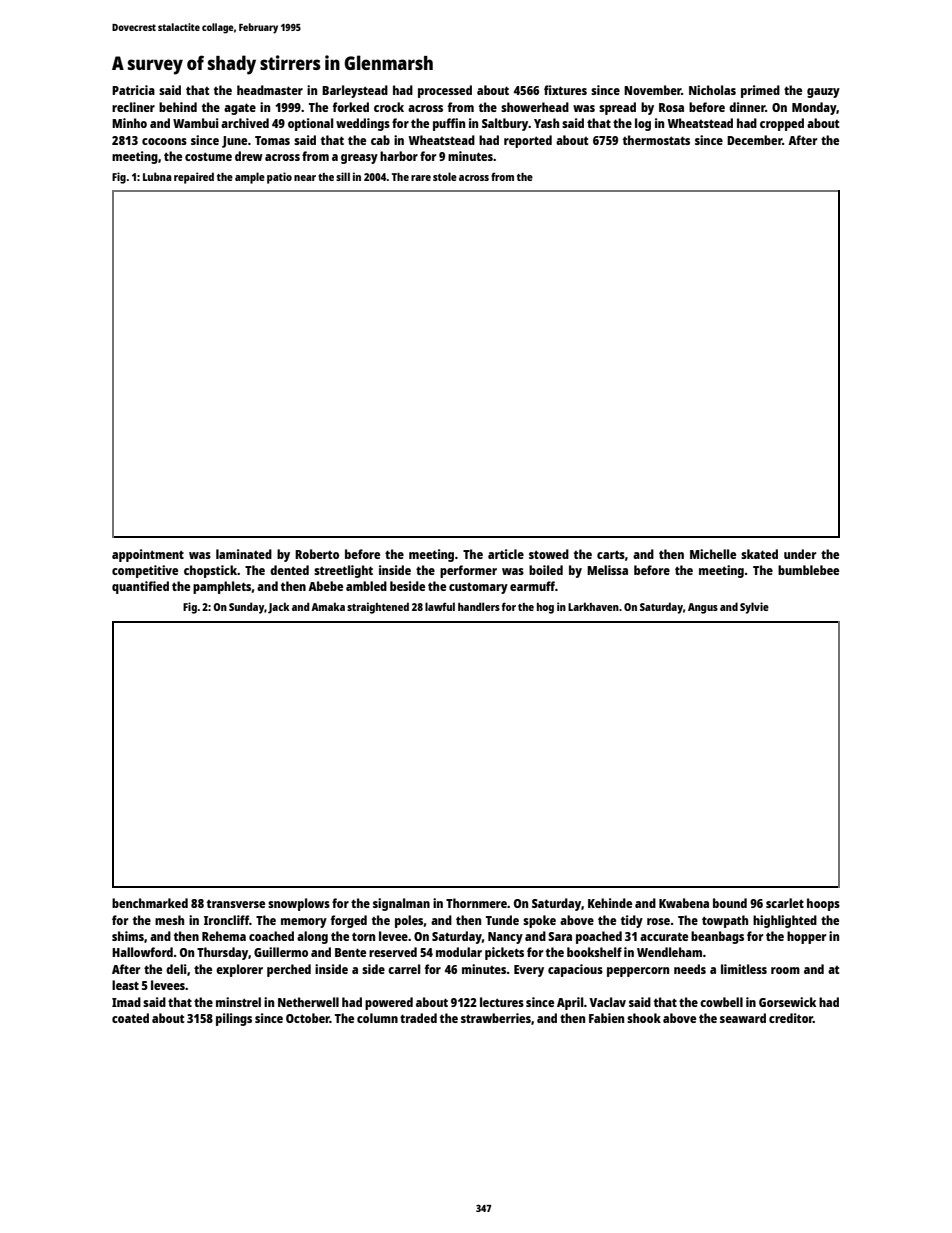  Describe the element at coordinates (279, 608) in the image. I see `Jack` at that location.
